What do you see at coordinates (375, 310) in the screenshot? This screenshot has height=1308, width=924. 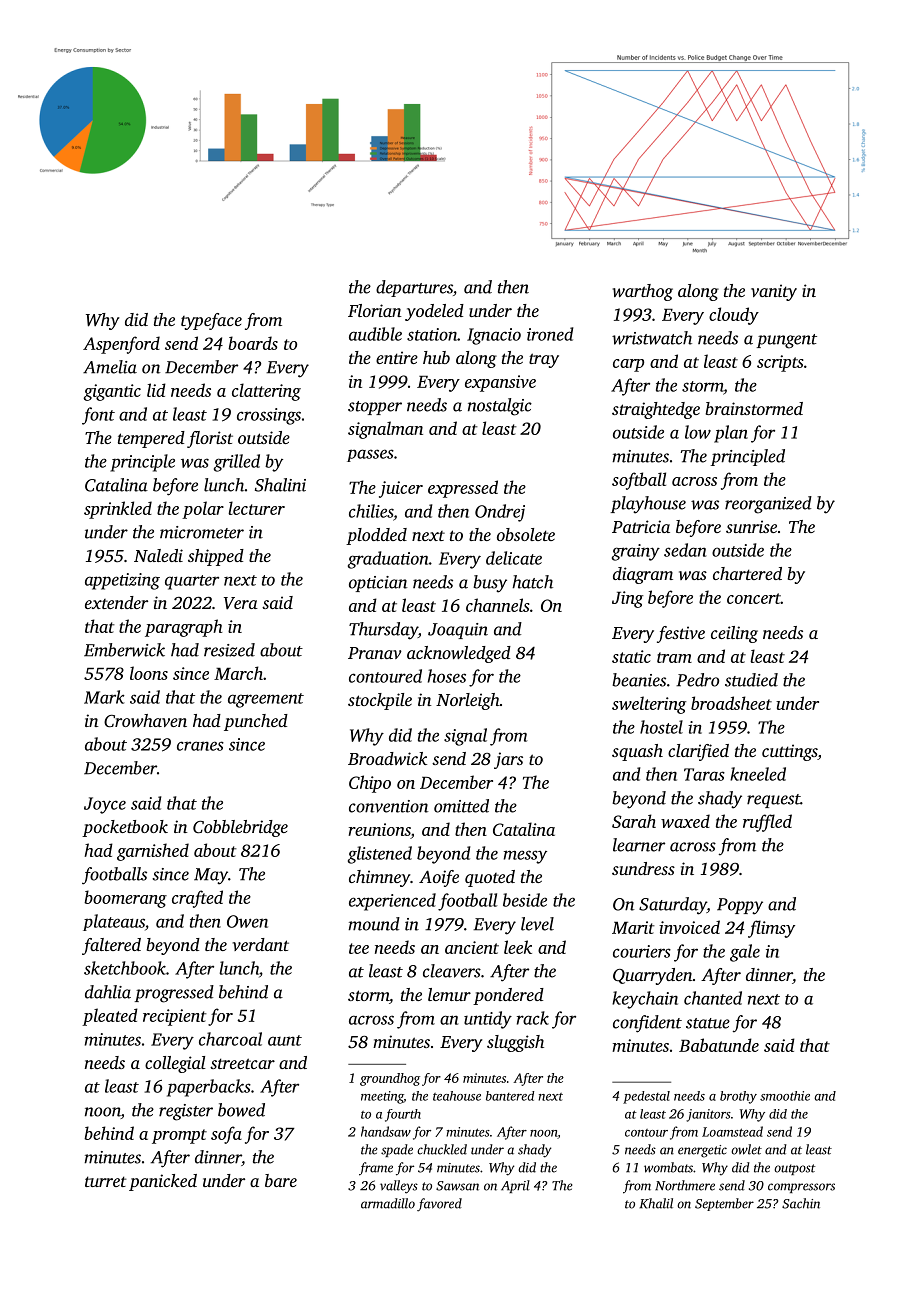 I see `Florian` at bounding box center [375, 310].
